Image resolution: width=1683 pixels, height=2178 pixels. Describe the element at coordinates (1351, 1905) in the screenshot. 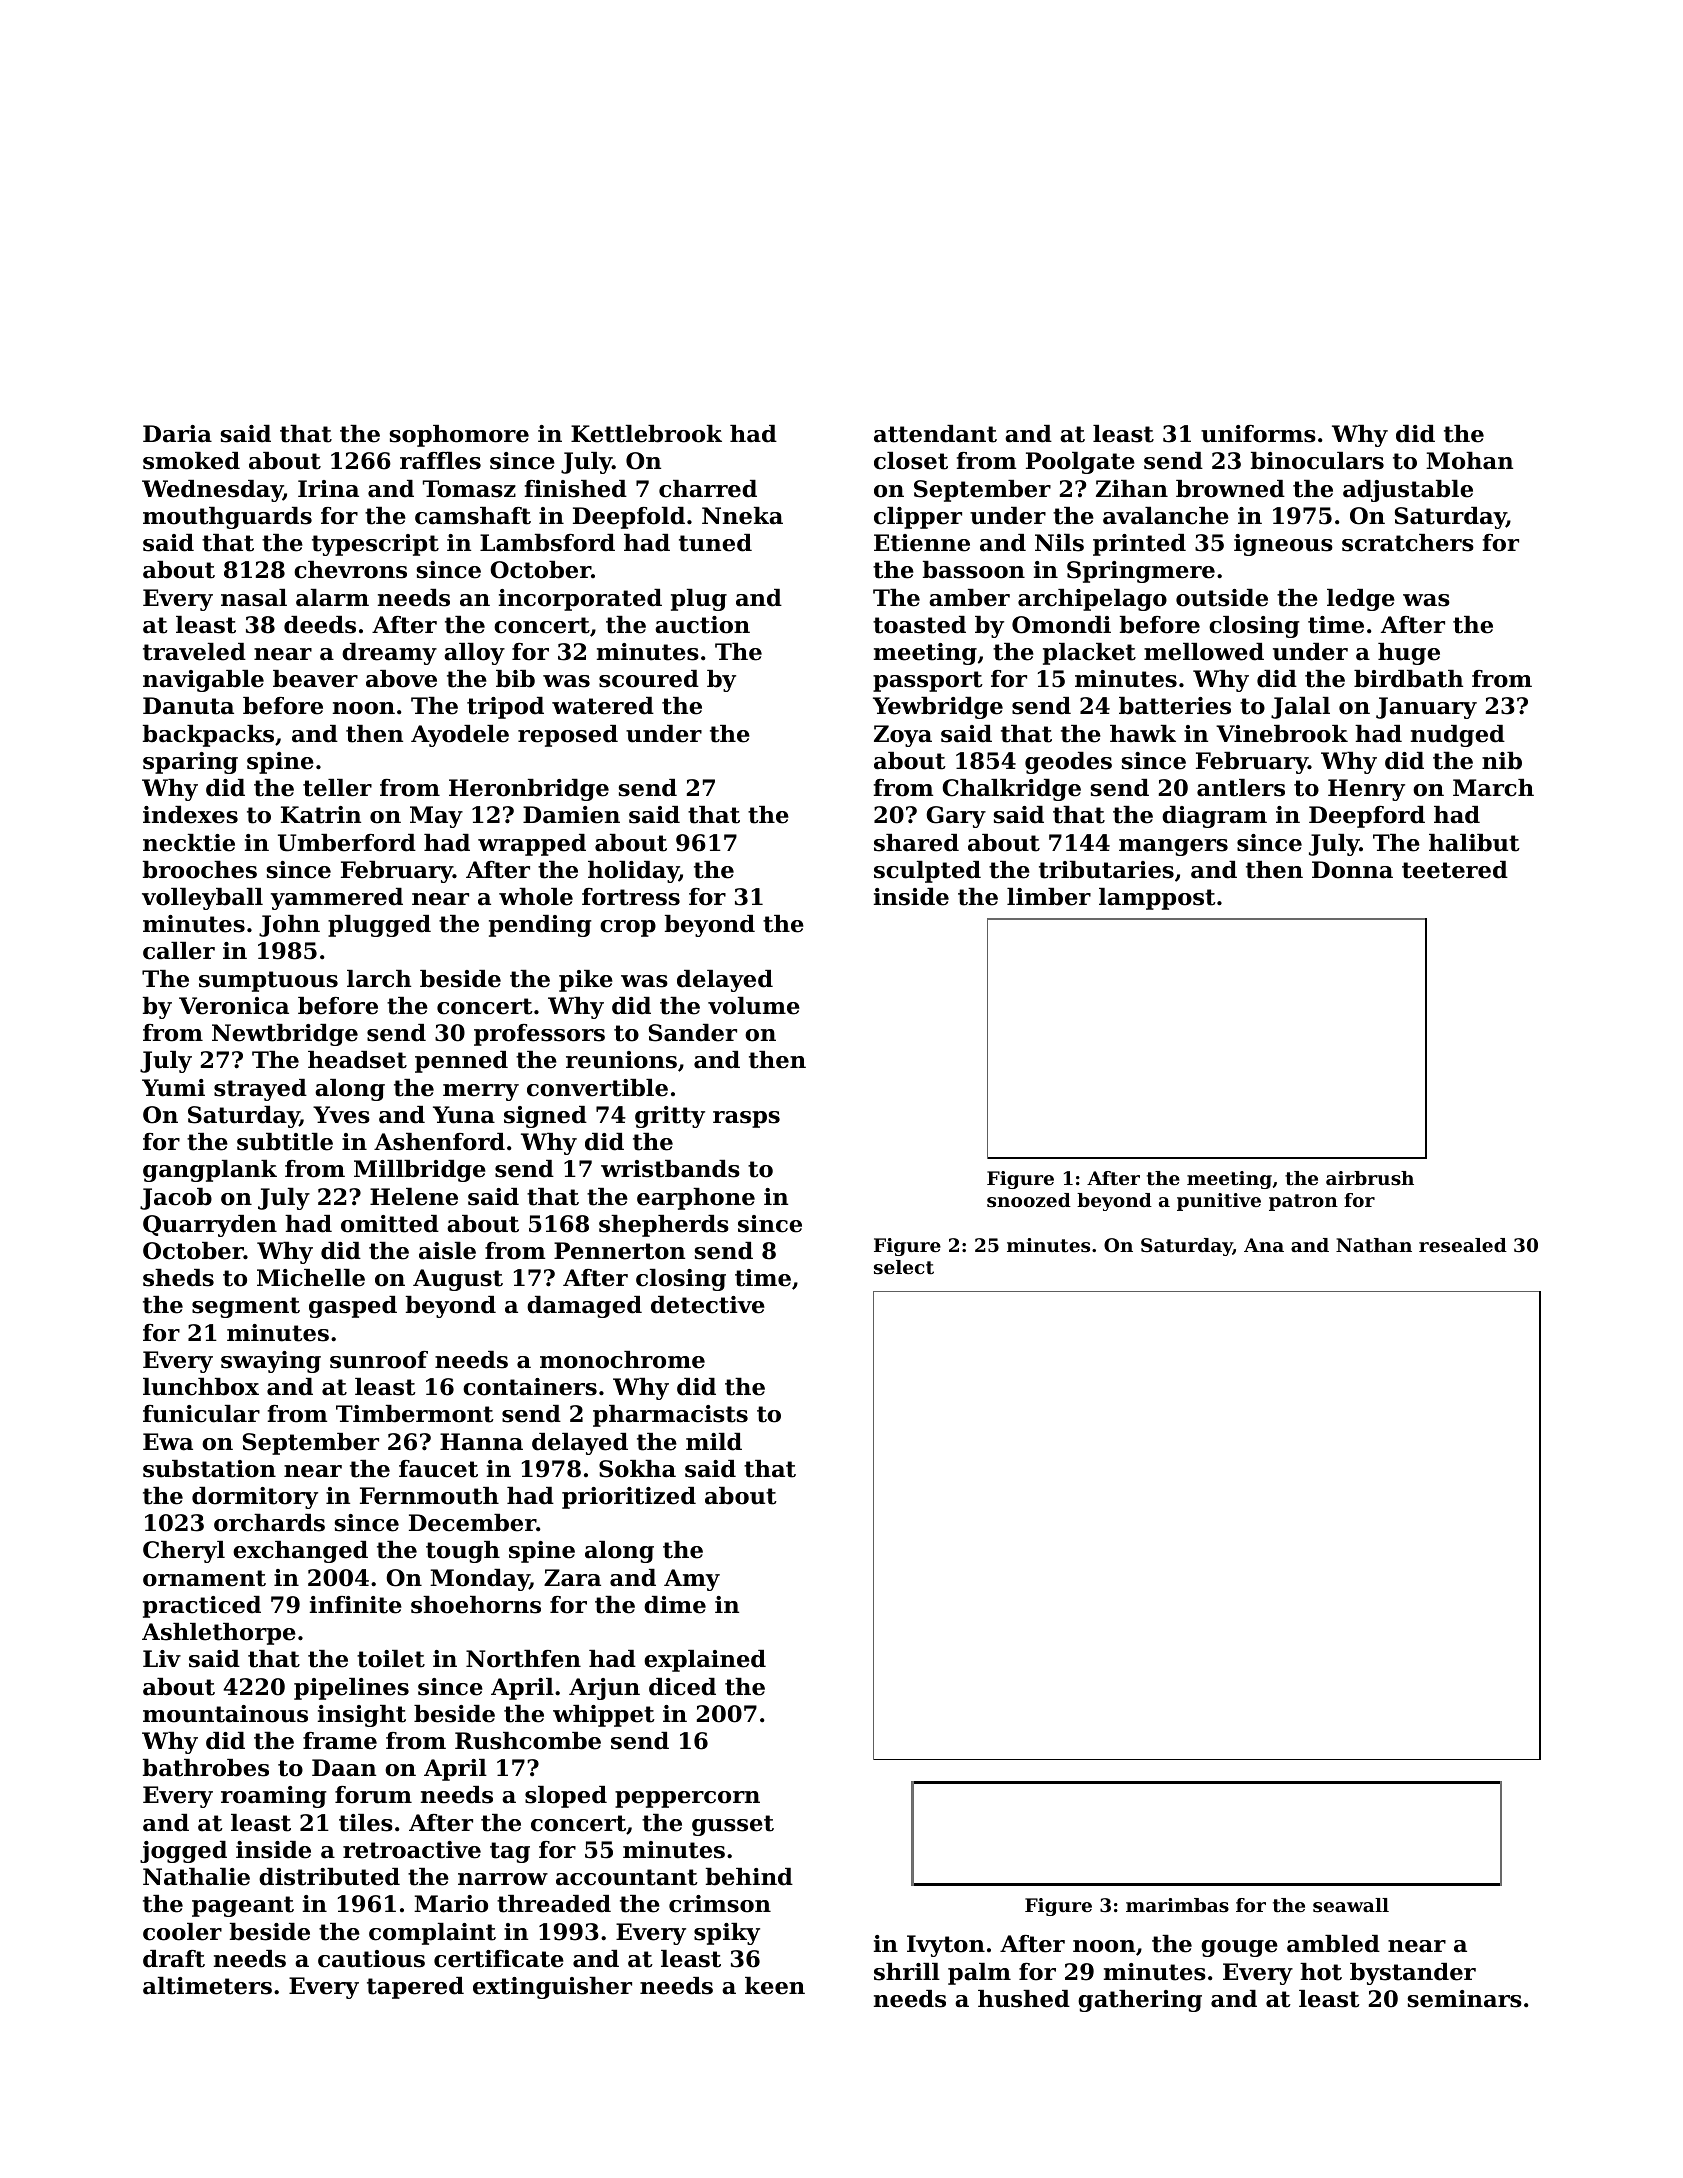

I see `seawall` at that location.
